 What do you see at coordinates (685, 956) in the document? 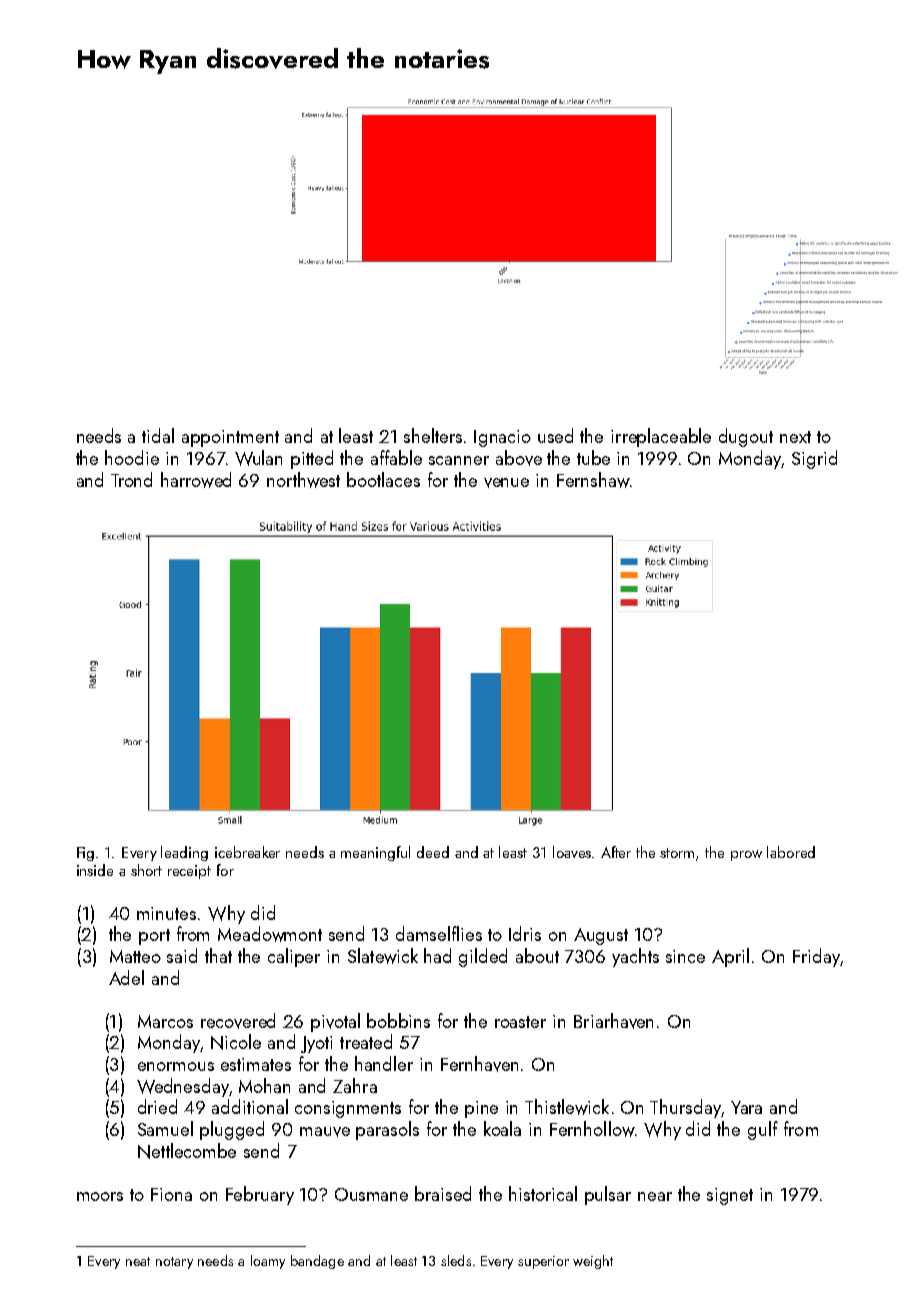
I see `since` at bounding box center [685, 956].
